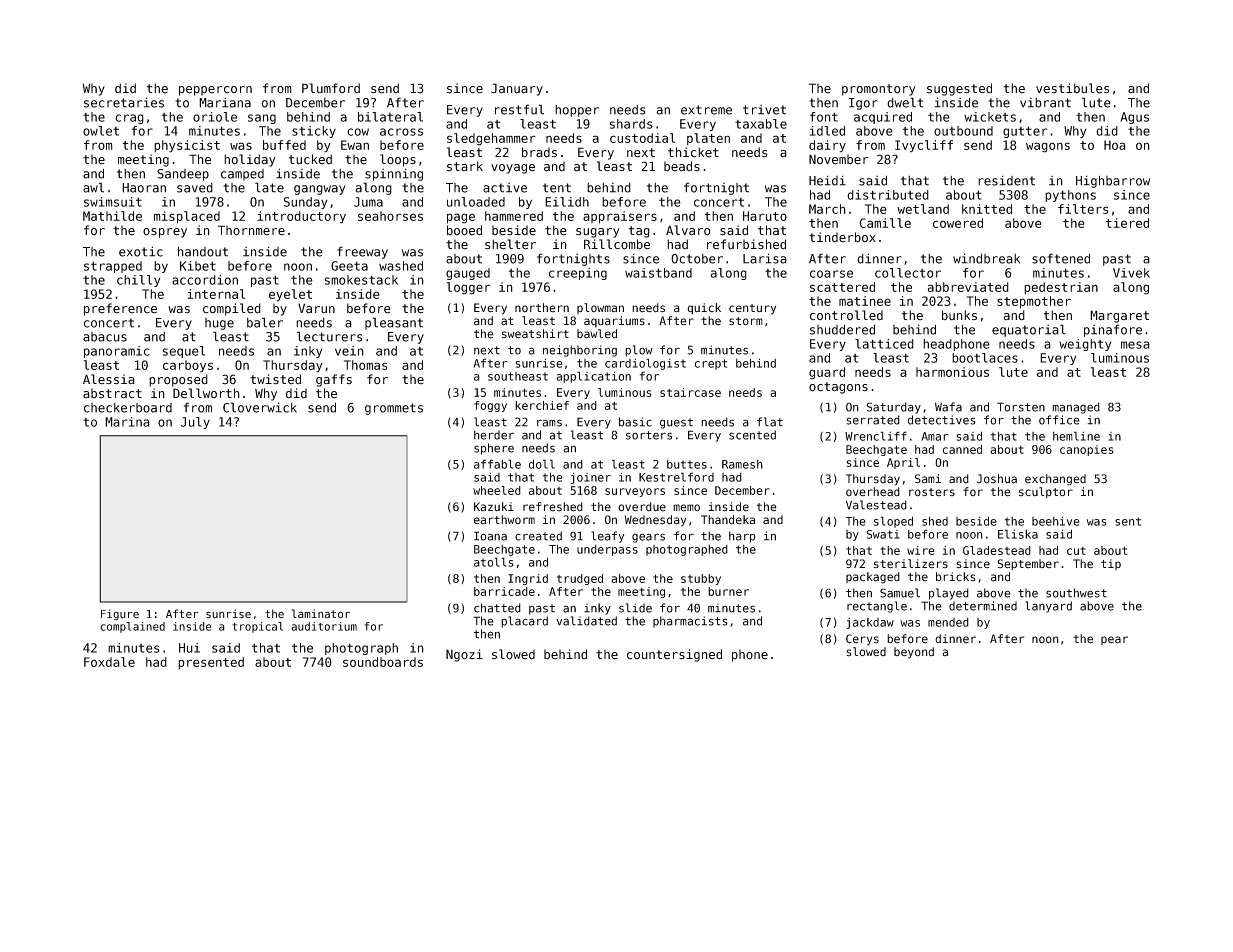 Image resolution: width=1233 pixels, height=952 pixels. Describe the element at coordinates (676, 477) in the screenshot. I see `Kestrelford` at that location.
